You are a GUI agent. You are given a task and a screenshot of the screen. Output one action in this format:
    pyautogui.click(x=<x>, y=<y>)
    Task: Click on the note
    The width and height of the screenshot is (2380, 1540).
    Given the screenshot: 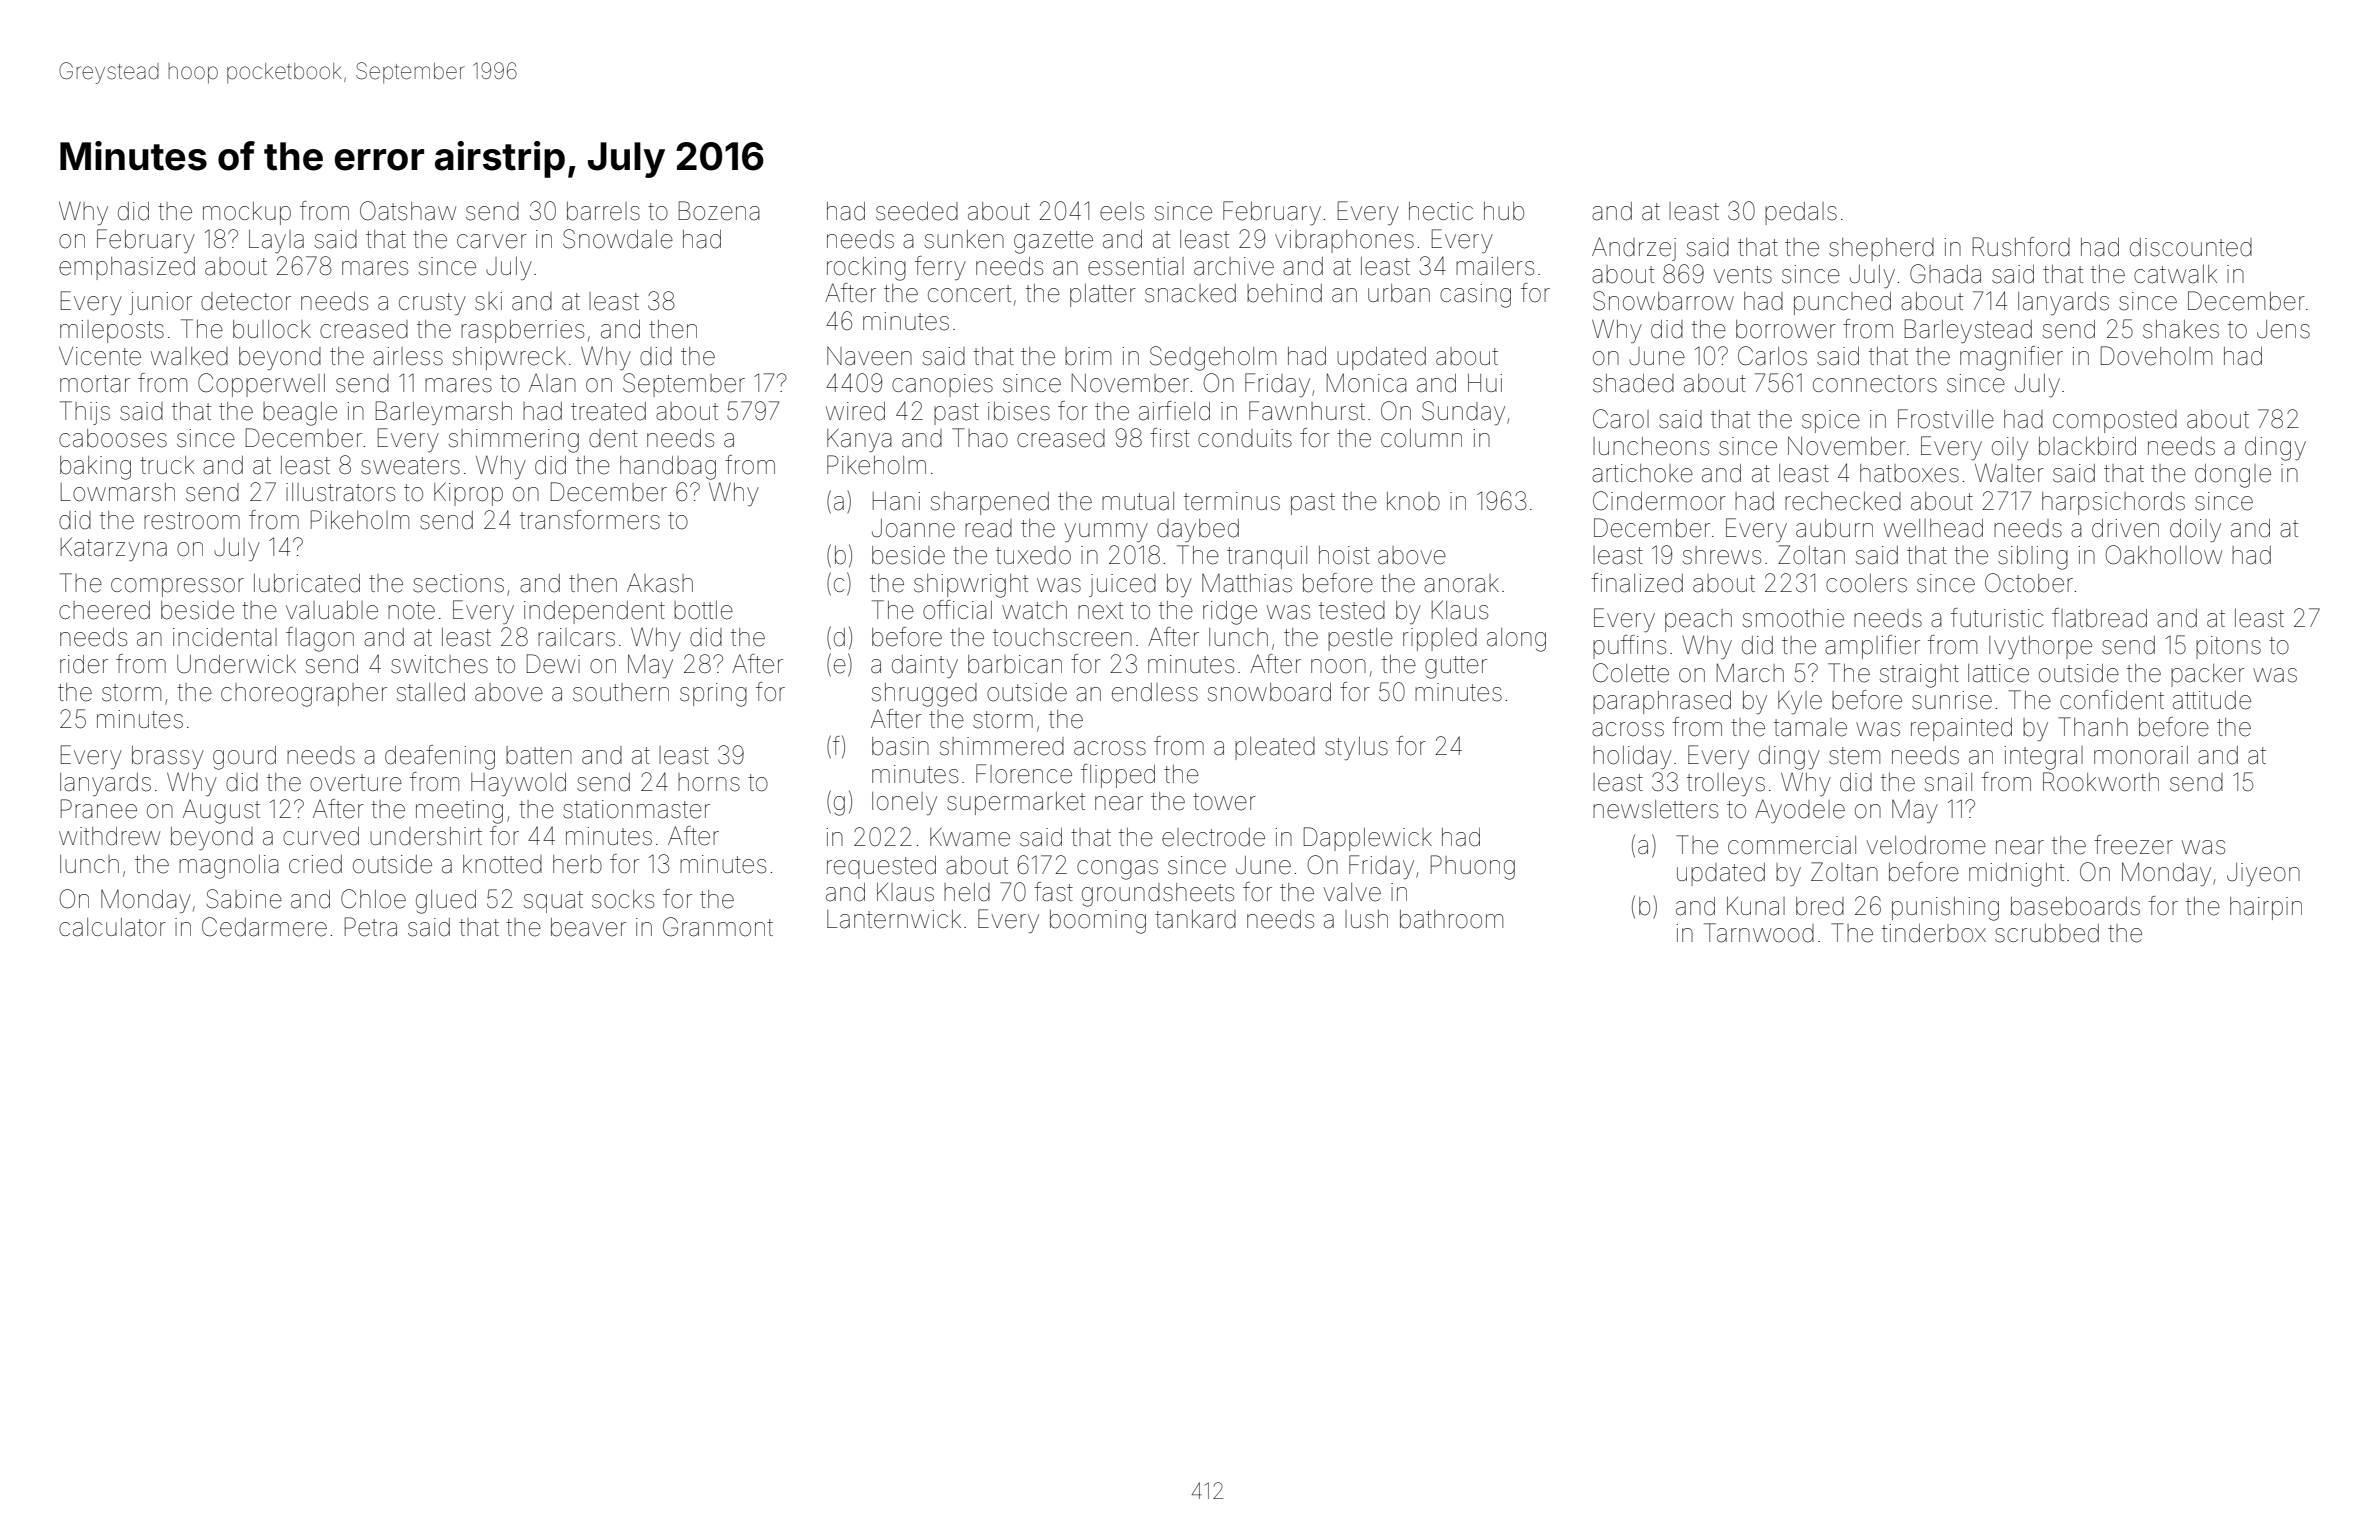 What is the action you would take?
    pyautogui.click(x=411, y=611)
